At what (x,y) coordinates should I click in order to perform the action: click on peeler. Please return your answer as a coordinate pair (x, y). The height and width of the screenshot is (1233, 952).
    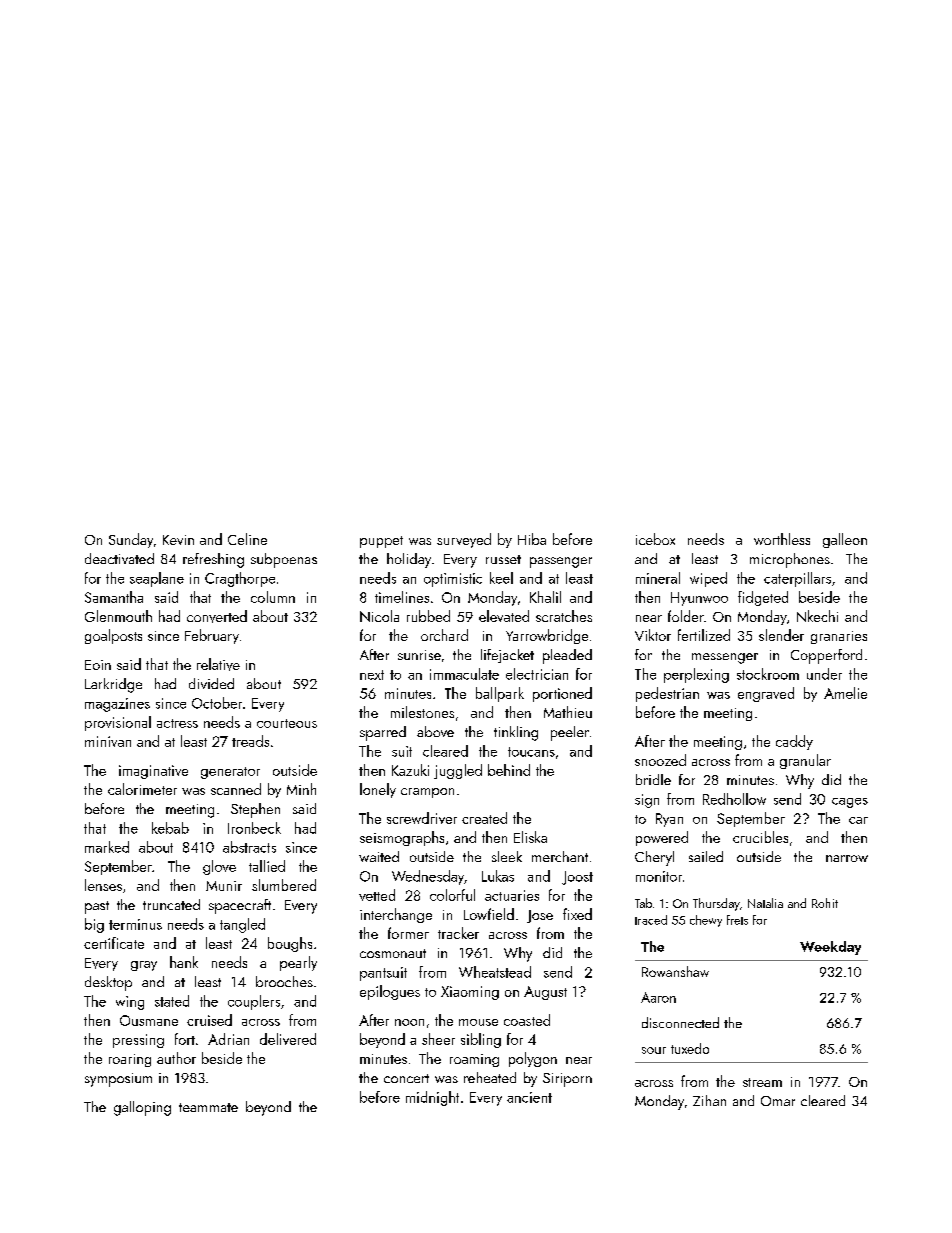
    Looking at the image, I should click on (570, 733).
